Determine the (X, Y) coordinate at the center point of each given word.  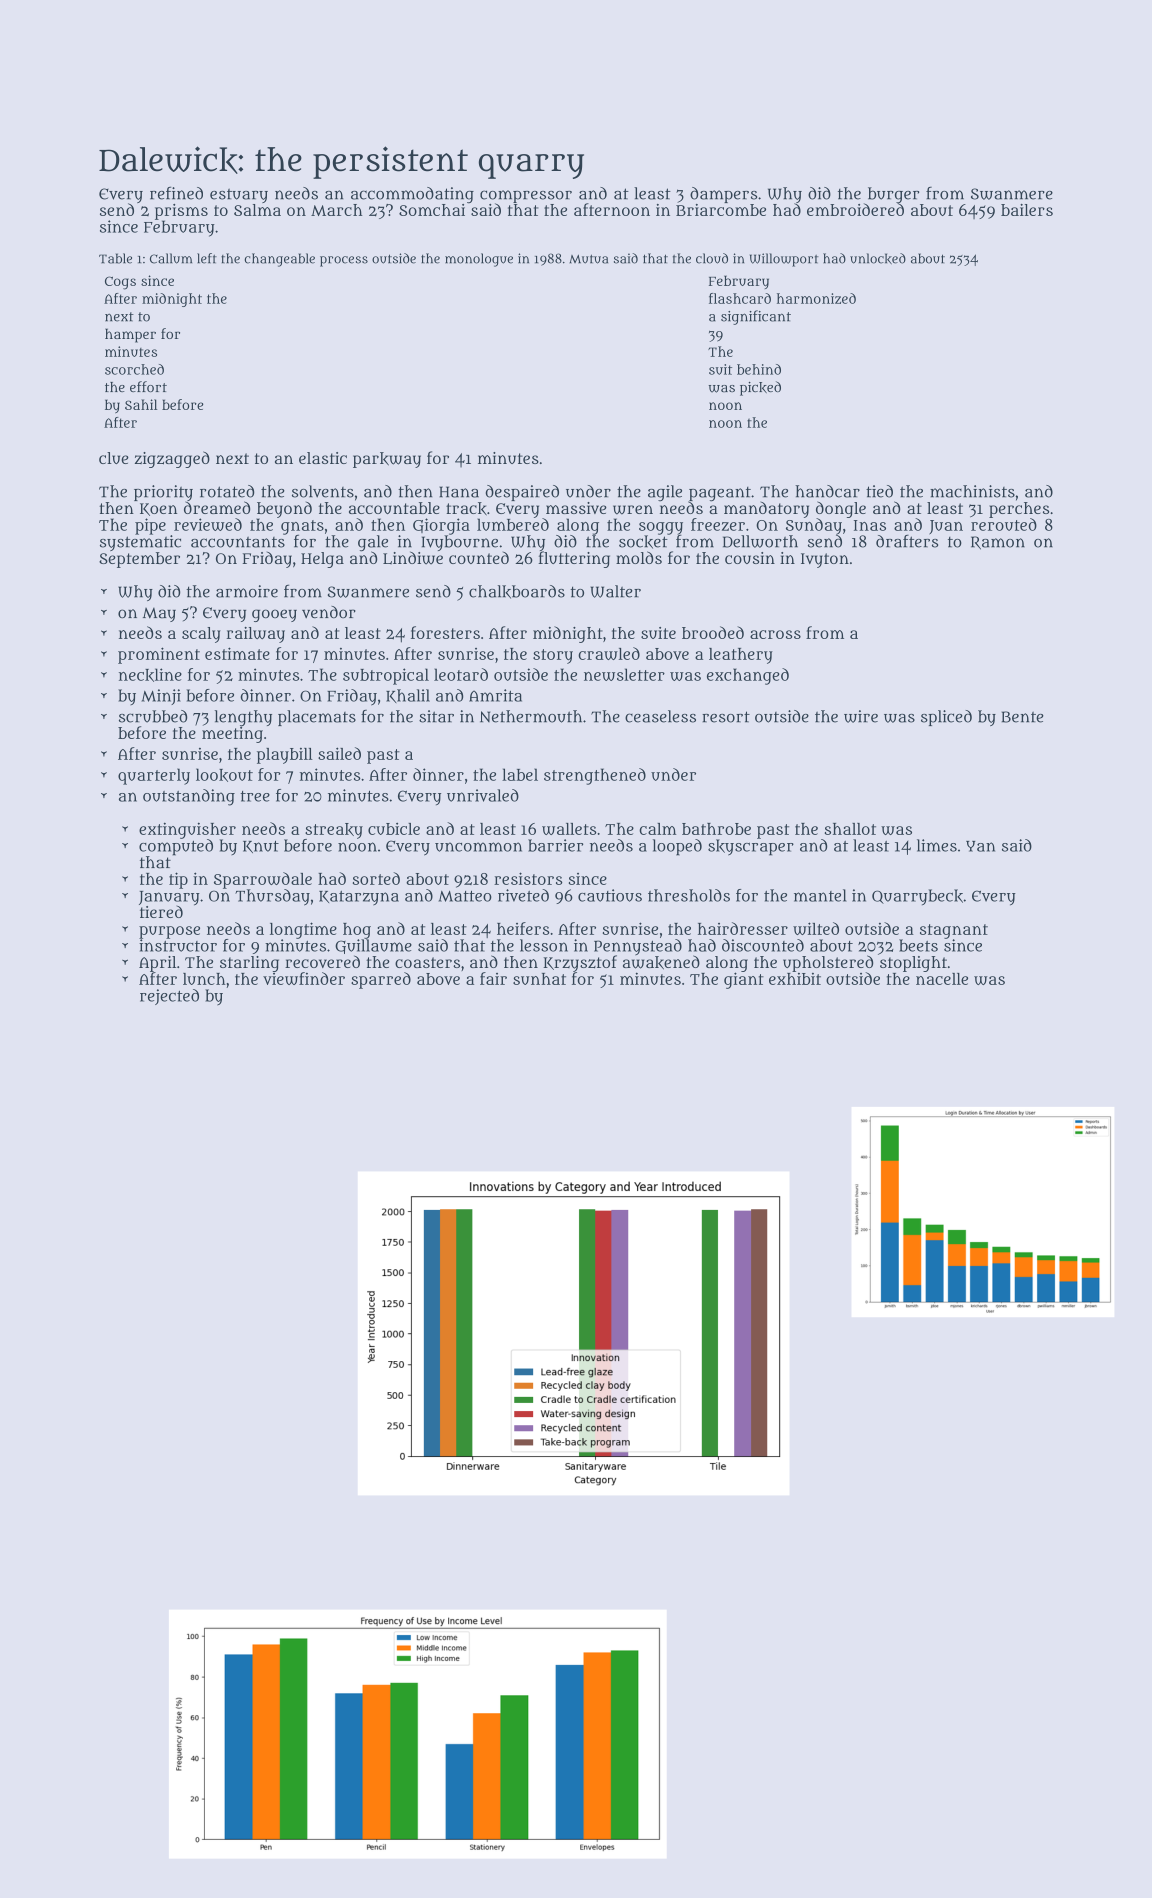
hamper (130, 335)
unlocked (878, 258)
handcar (827, 491)
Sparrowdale (263, 880)
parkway (387, 460)
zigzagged (172, 459)
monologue (479, 260)
